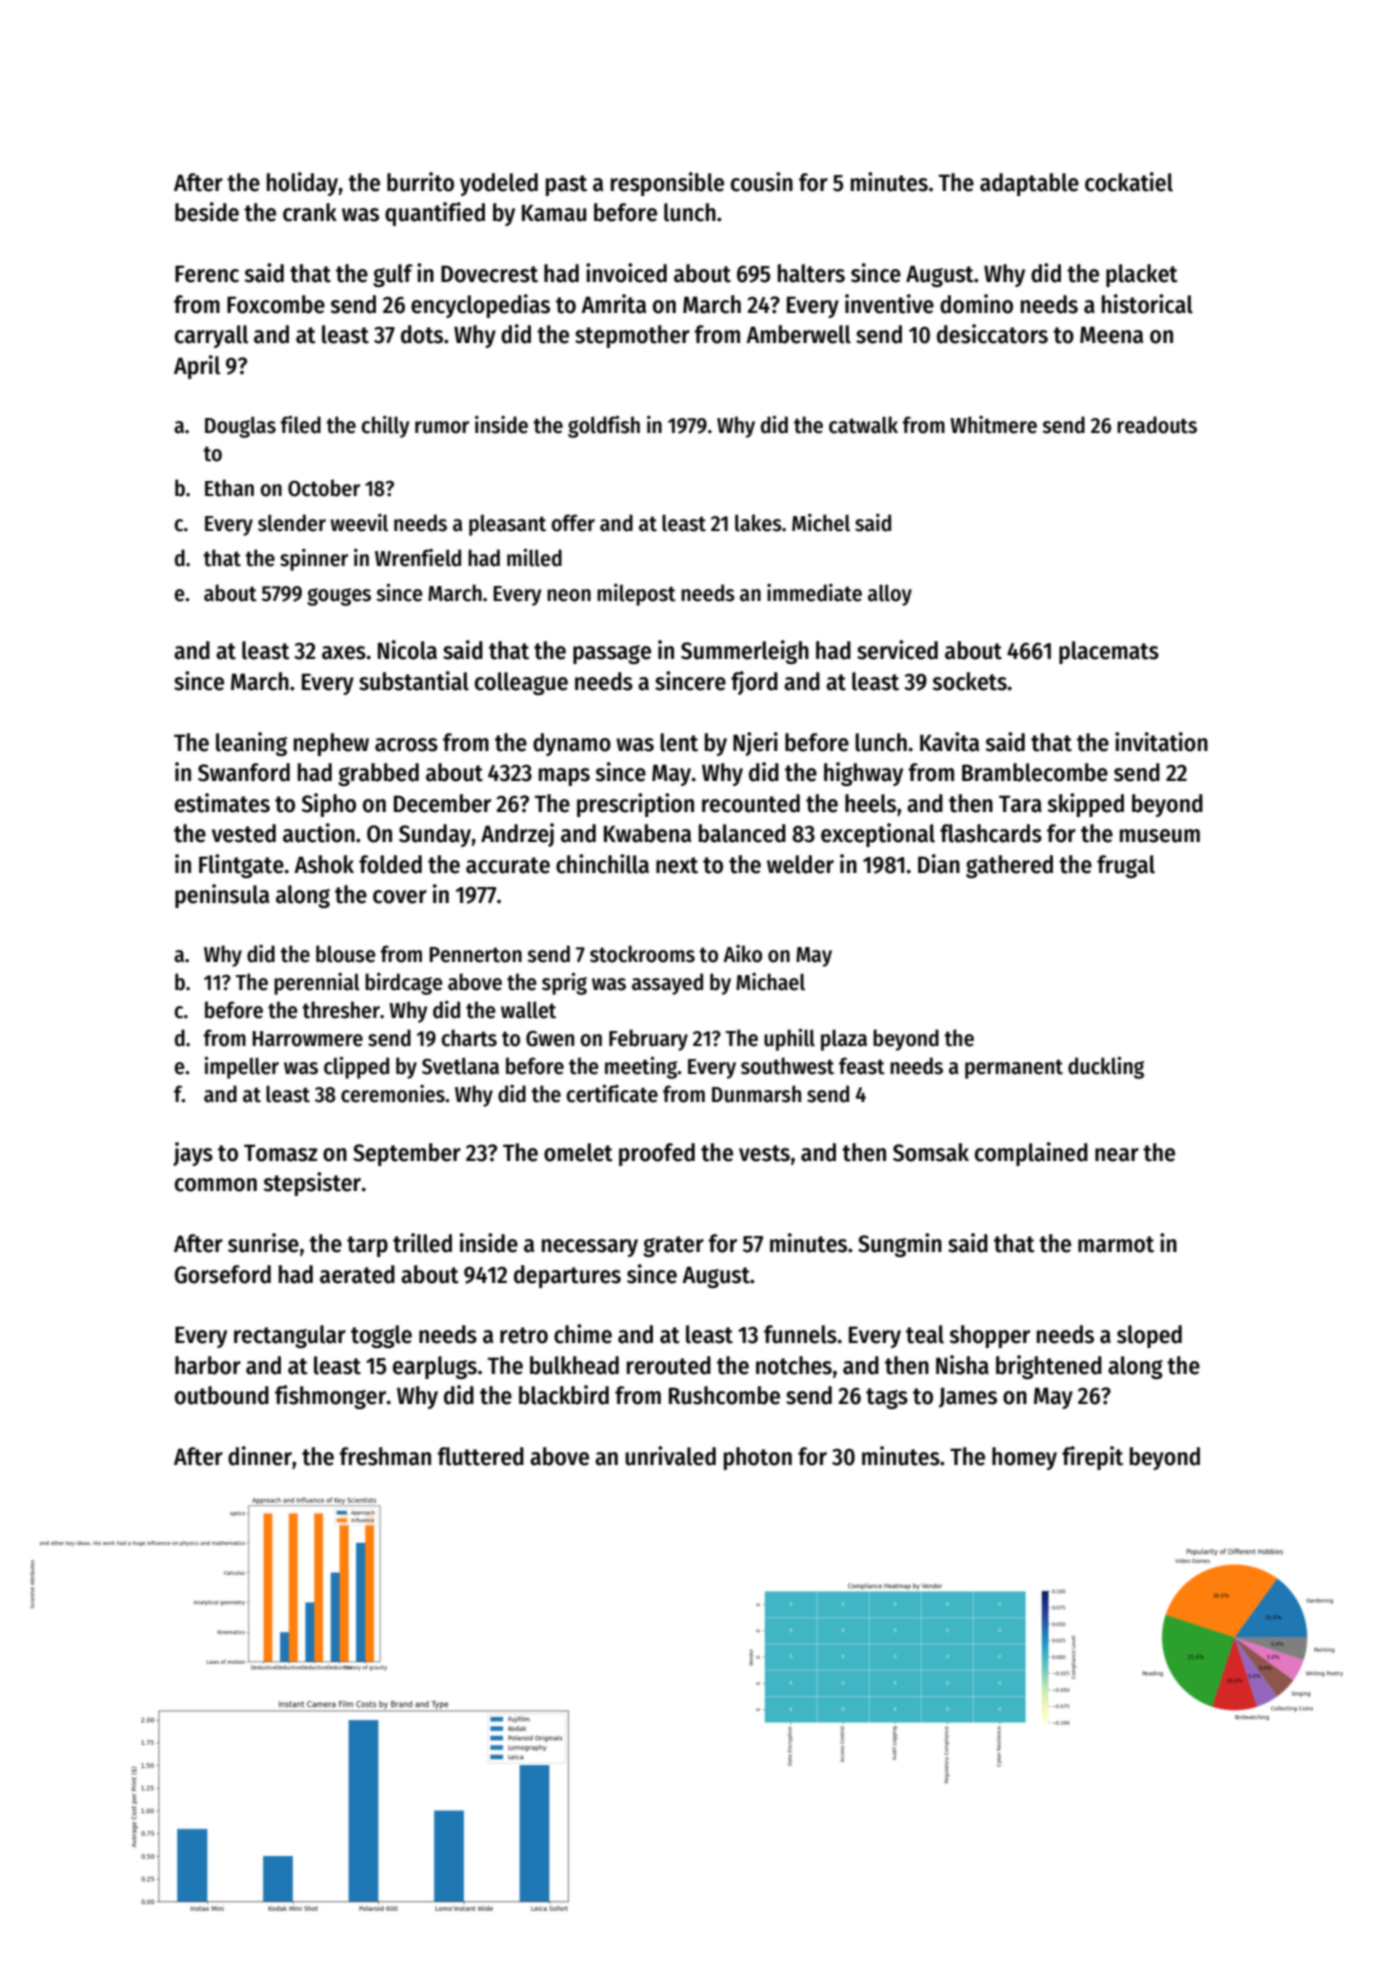 This document has width=1386, height=1969. What do you see at coordinates (670, 1456) in the document?
I see `unrivaled` at bounding box center [670, 1456].
